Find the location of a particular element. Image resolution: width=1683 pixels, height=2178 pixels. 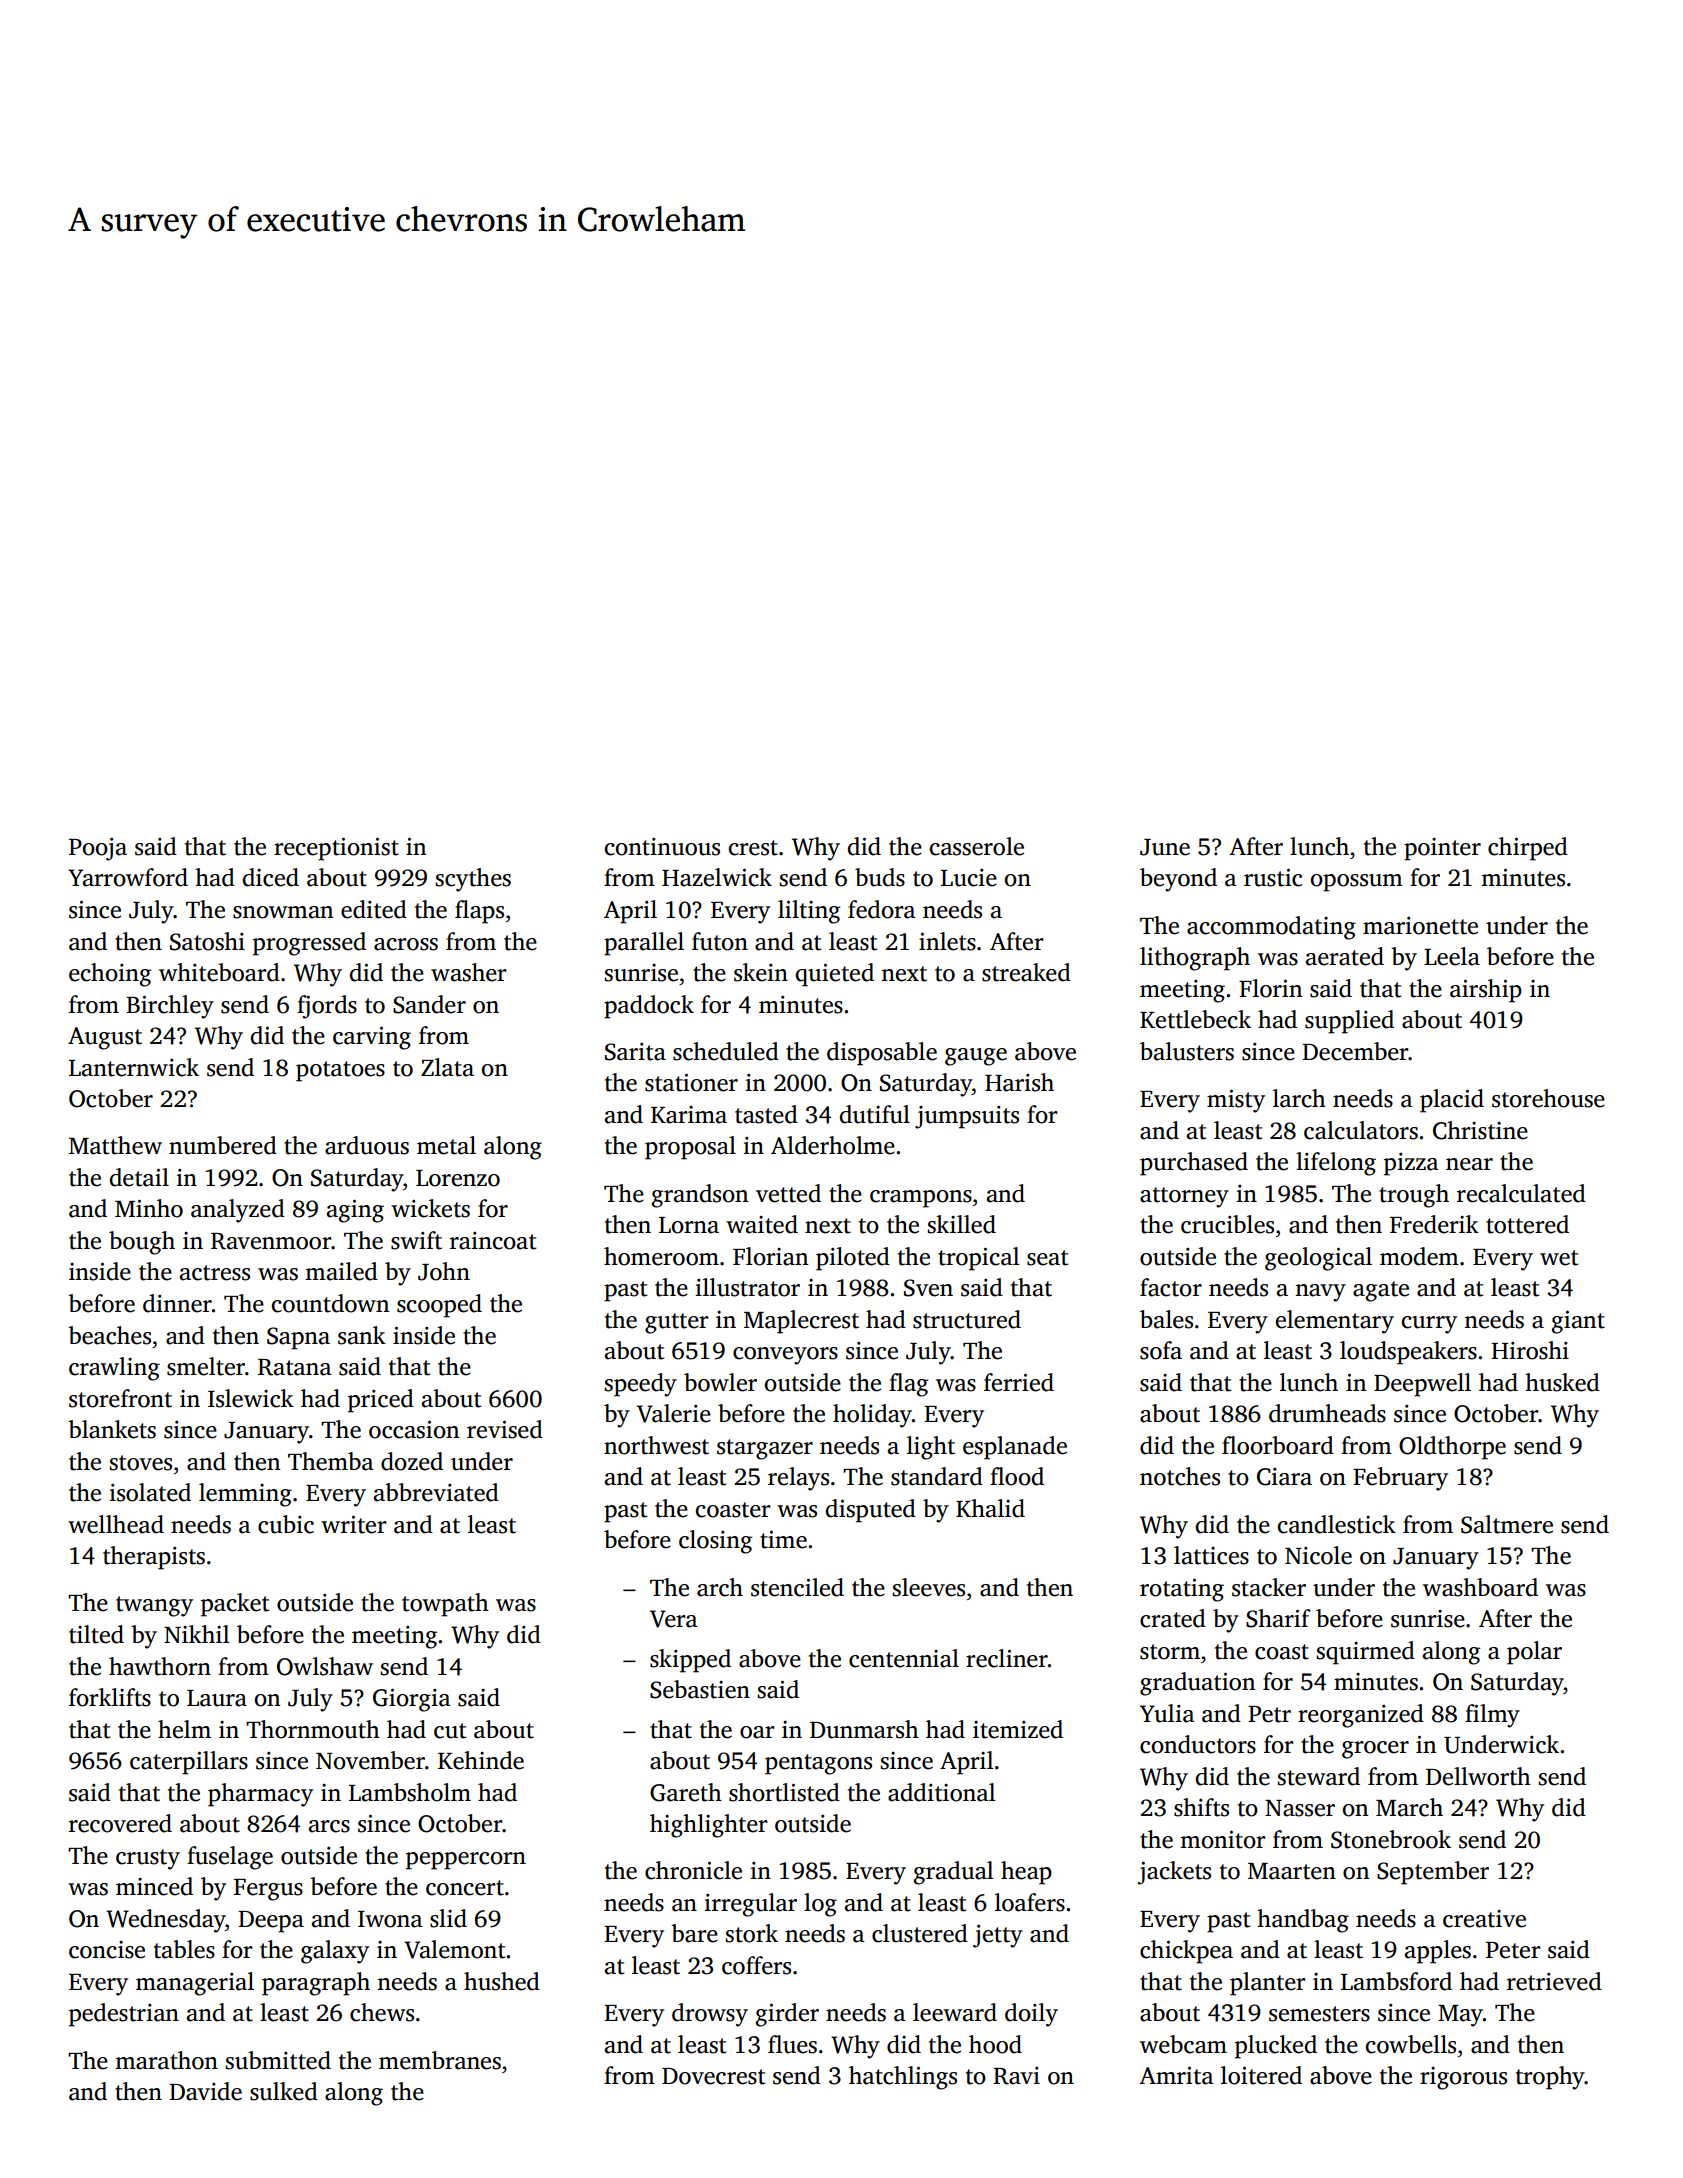

elementary is located at coordinates (1335, 1322).
